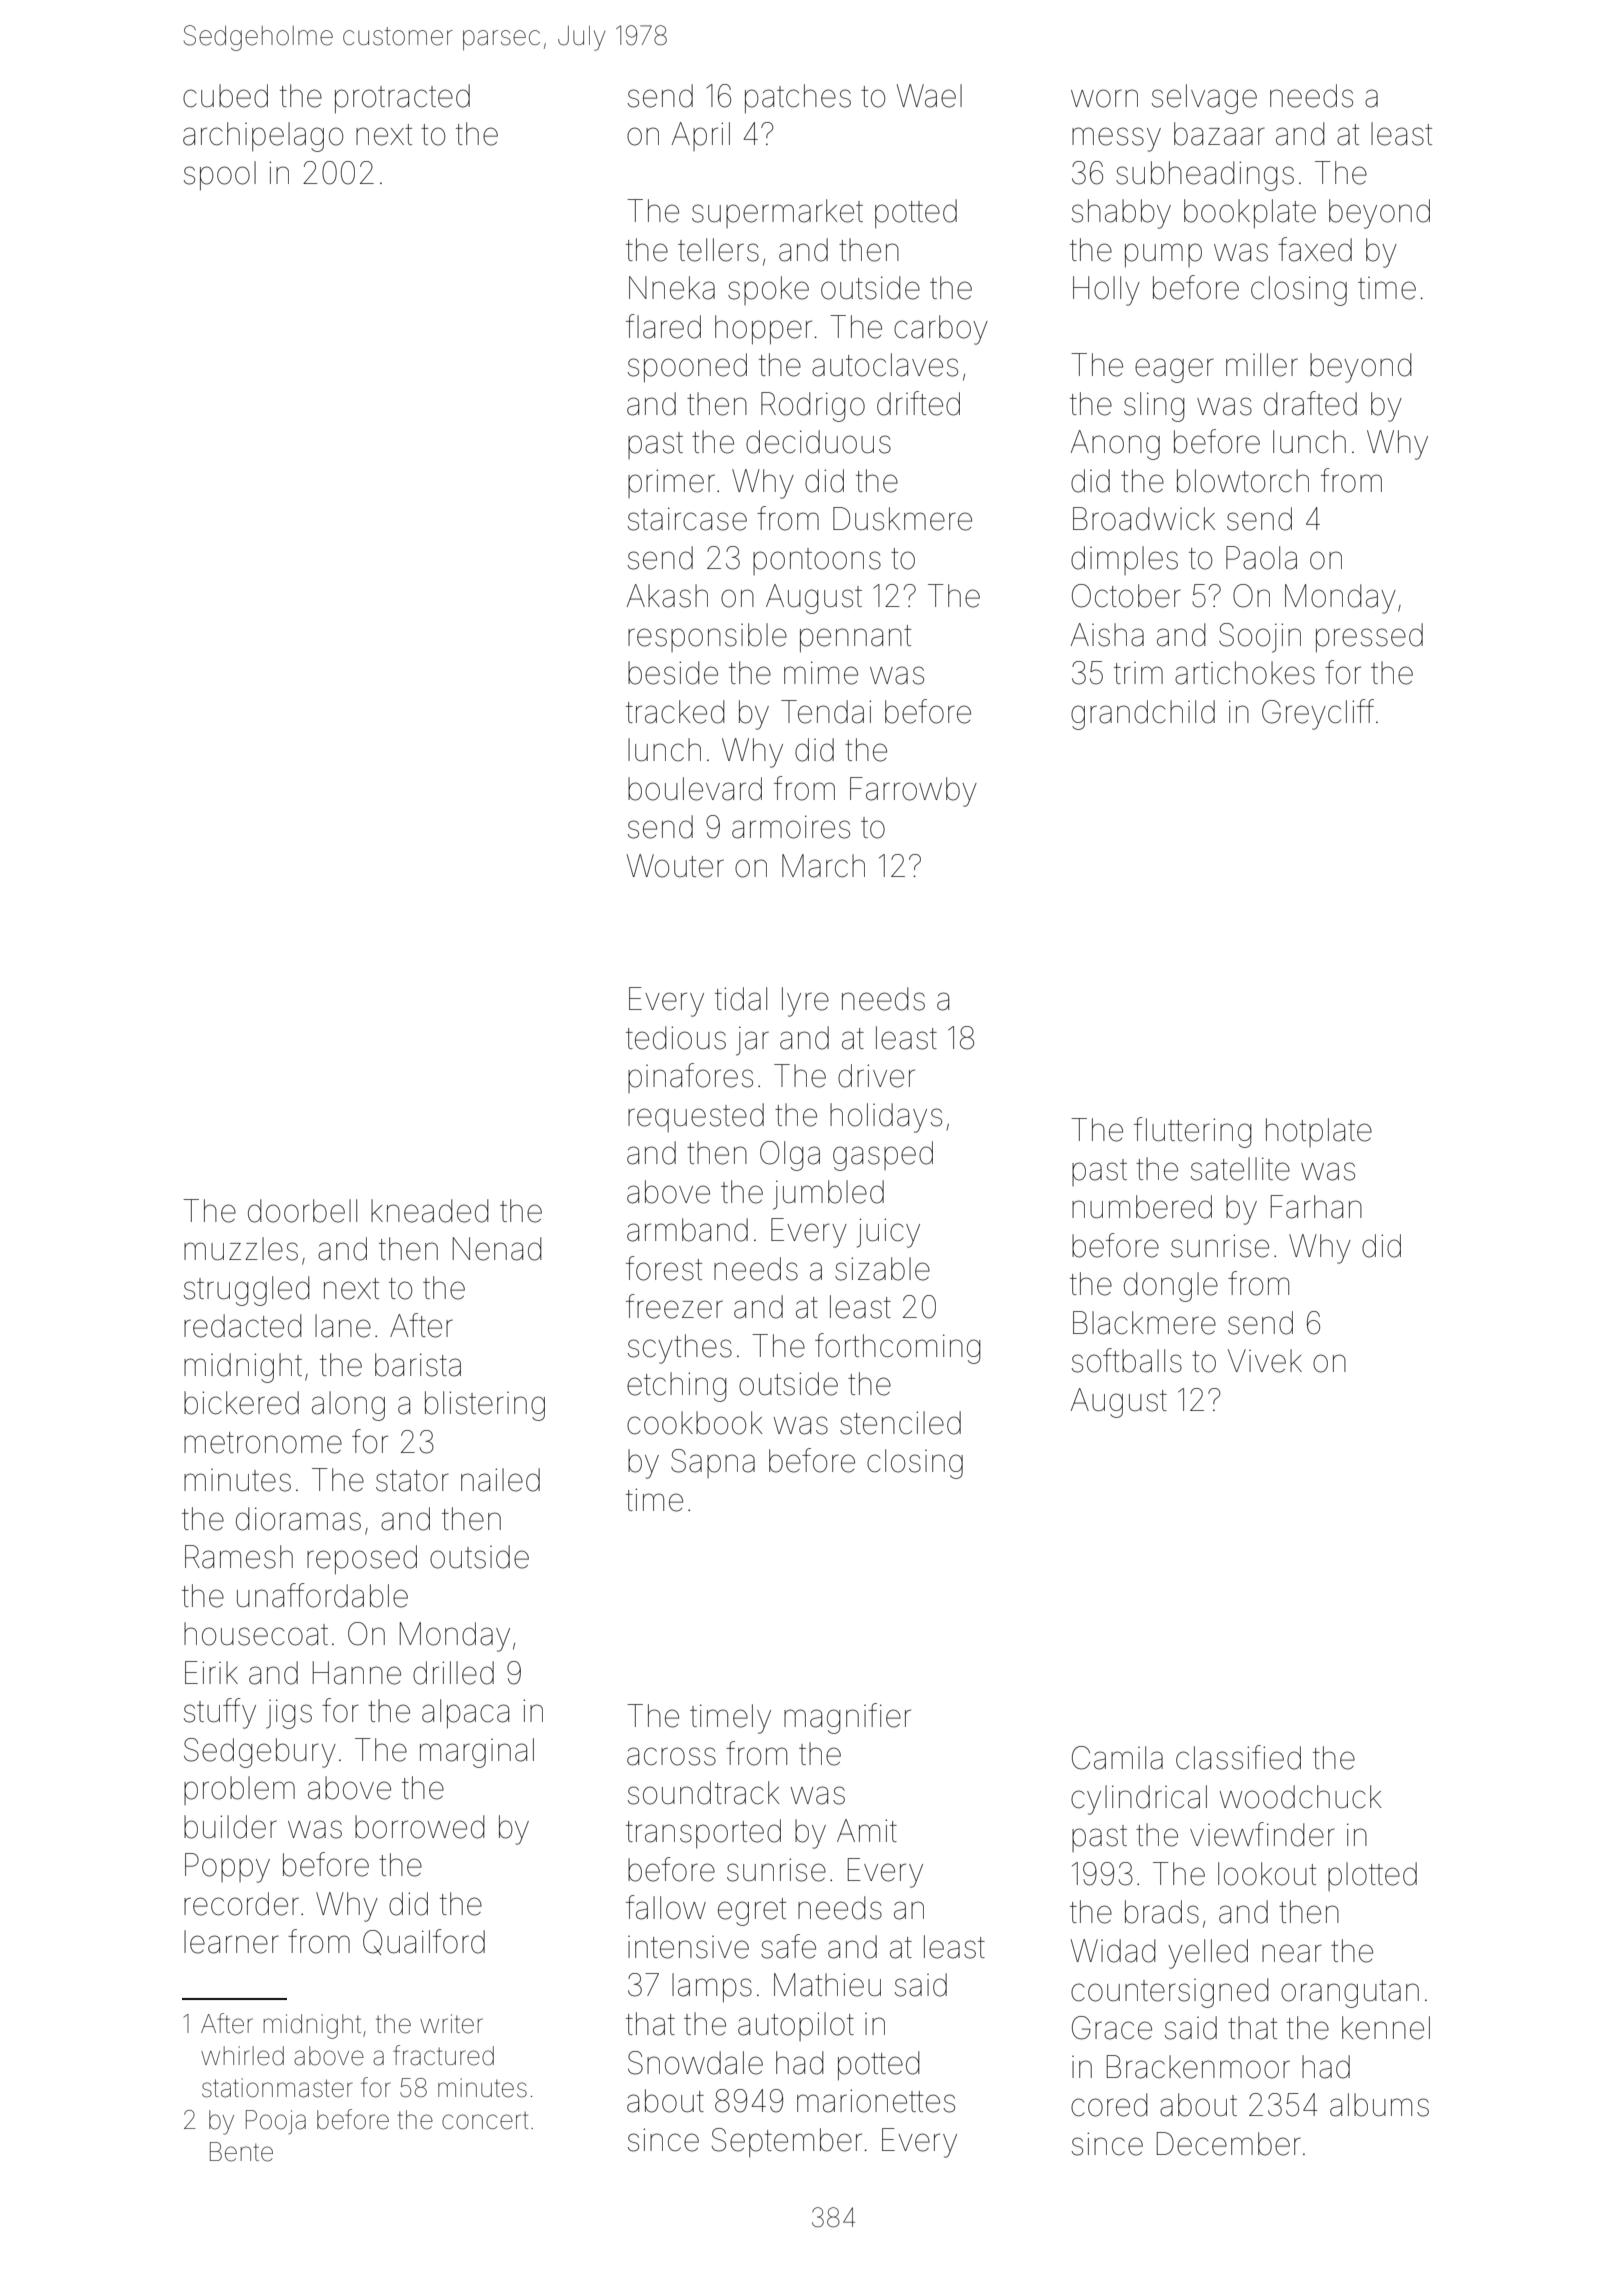 Image resolution: width=1620 pixels, height=2292 pixels. I want to click on fluttering, so click(1193, 1132).
